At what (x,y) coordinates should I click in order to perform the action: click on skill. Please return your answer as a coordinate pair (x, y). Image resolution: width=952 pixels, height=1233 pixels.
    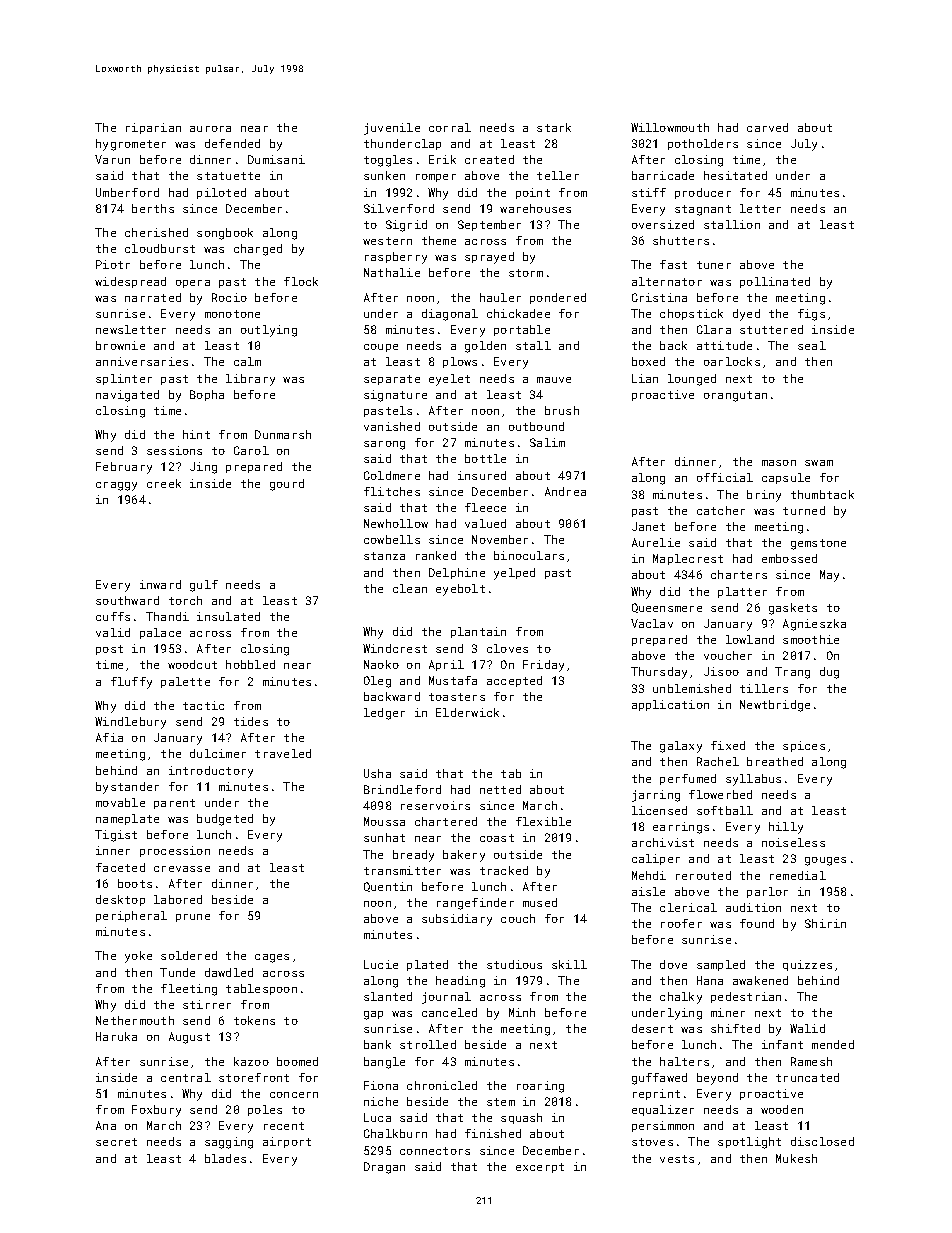
    Looking at the image, I should click on (569, 964).
